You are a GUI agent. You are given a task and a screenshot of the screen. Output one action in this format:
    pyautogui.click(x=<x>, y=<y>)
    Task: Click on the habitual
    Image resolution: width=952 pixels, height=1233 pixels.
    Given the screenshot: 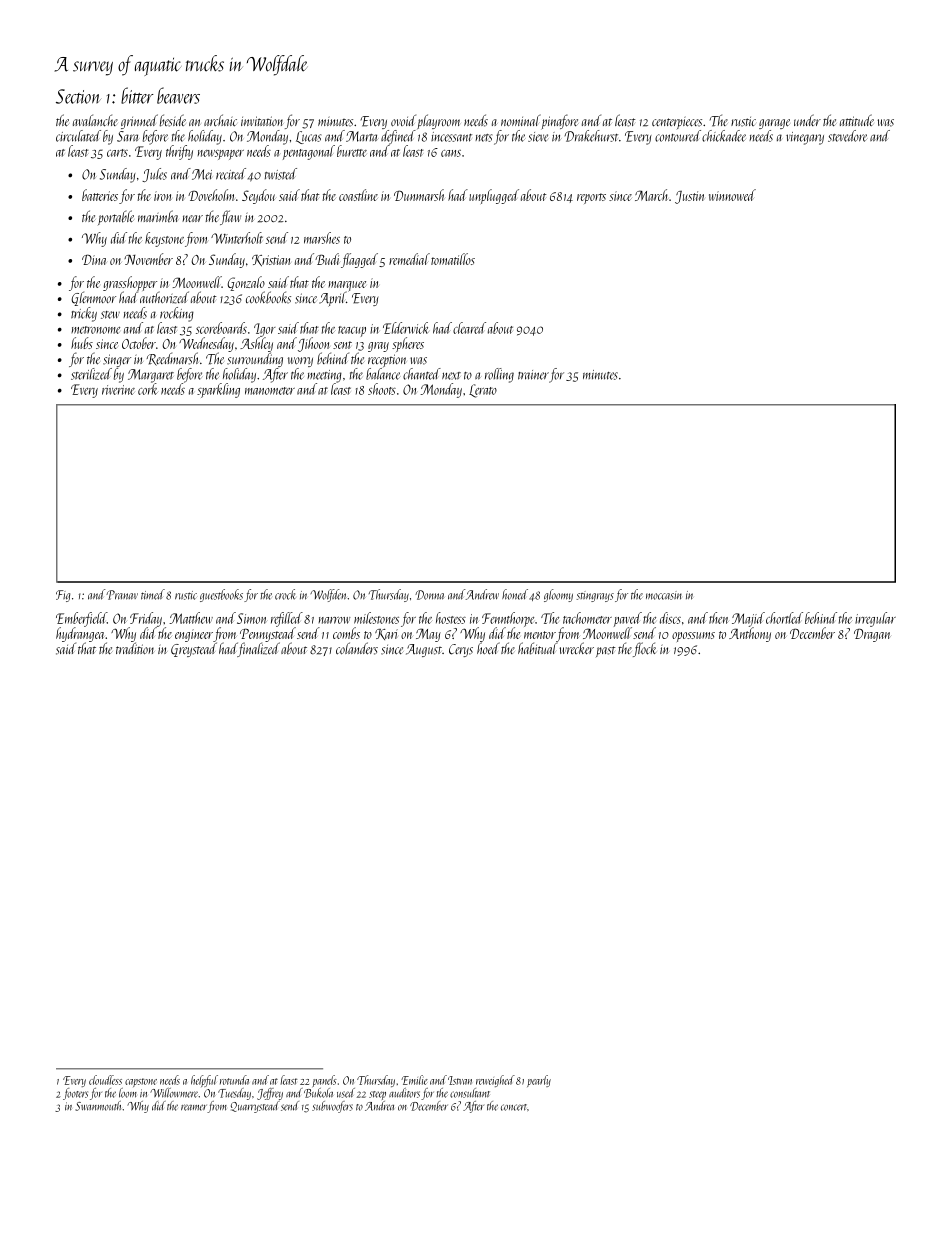 What is the action you would take?
    pyautogui.click(x=538, y=648)
